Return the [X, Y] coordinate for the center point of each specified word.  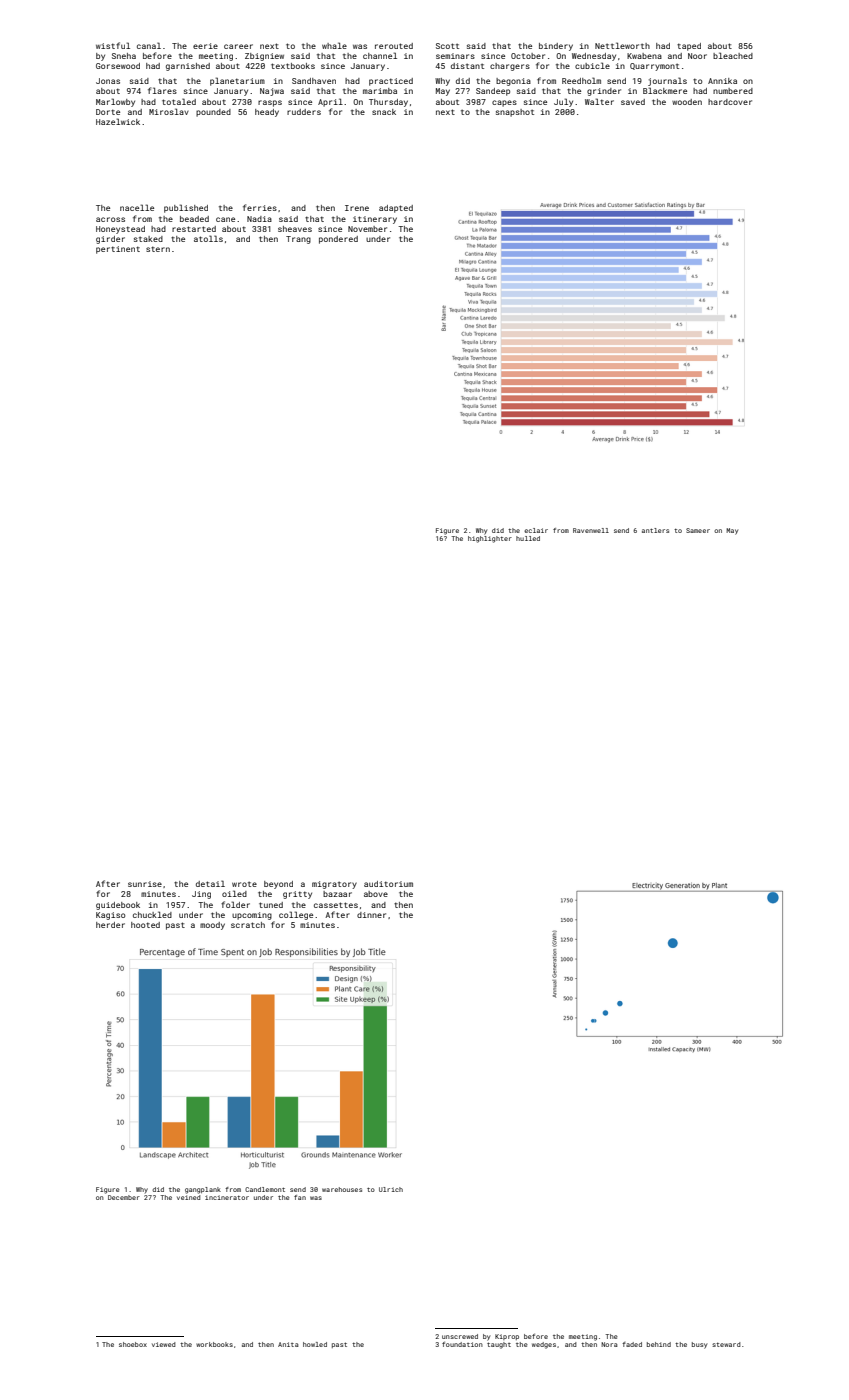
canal [149, 45]
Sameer [698, 530]
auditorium [388, 884]
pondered [338, 240]
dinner [371, 915]
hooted [145, 925]
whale [334, 45]
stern [158, 249]
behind [659, 1344]
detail [210, 883]
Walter [599, 101]
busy [700, 1345]
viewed [164, 1344]
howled [315, 1344]
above [376, 894]
